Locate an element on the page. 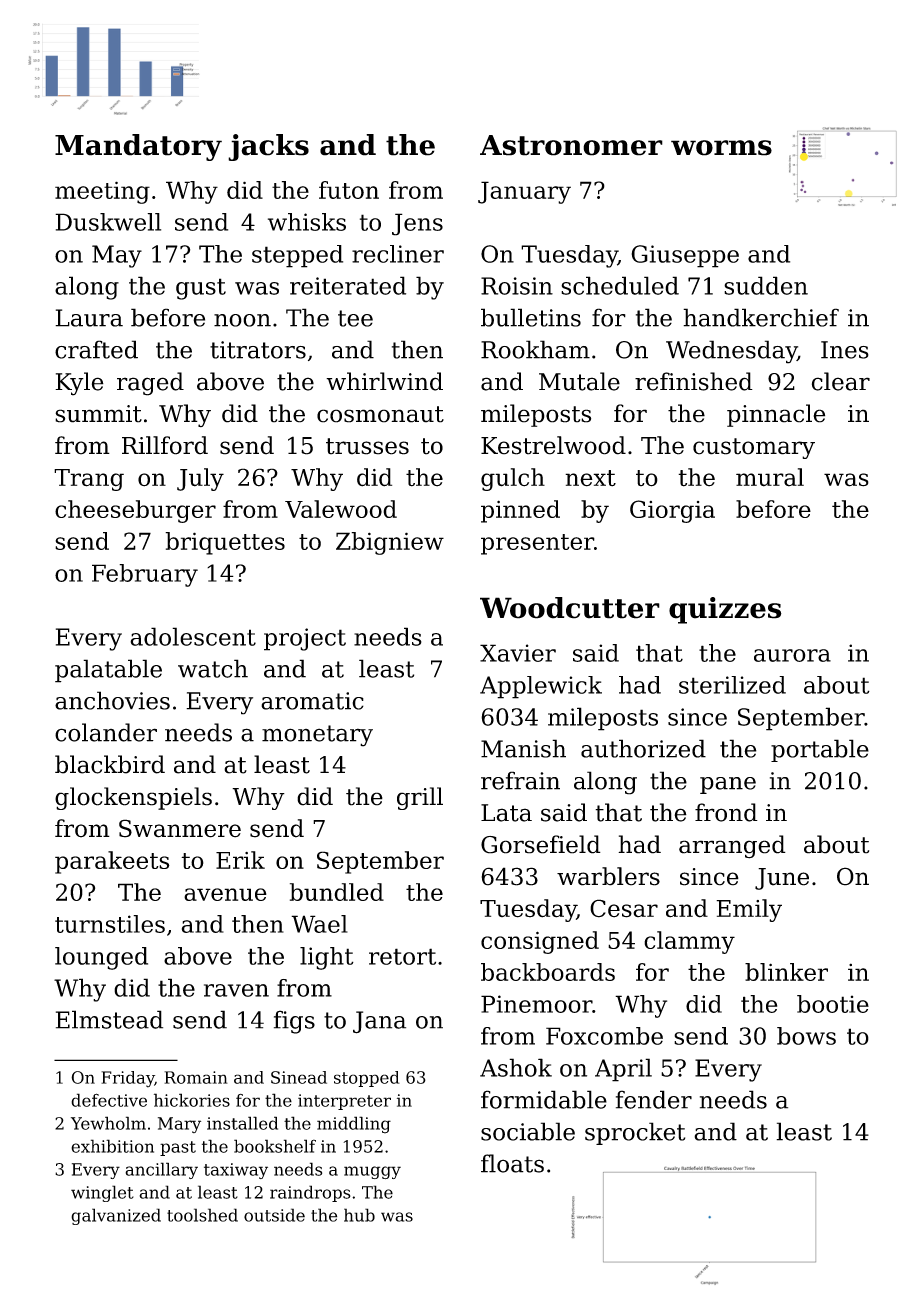 The width and height of the image is (924, 1311). toolshed is located at coordinates (202, 1215).
